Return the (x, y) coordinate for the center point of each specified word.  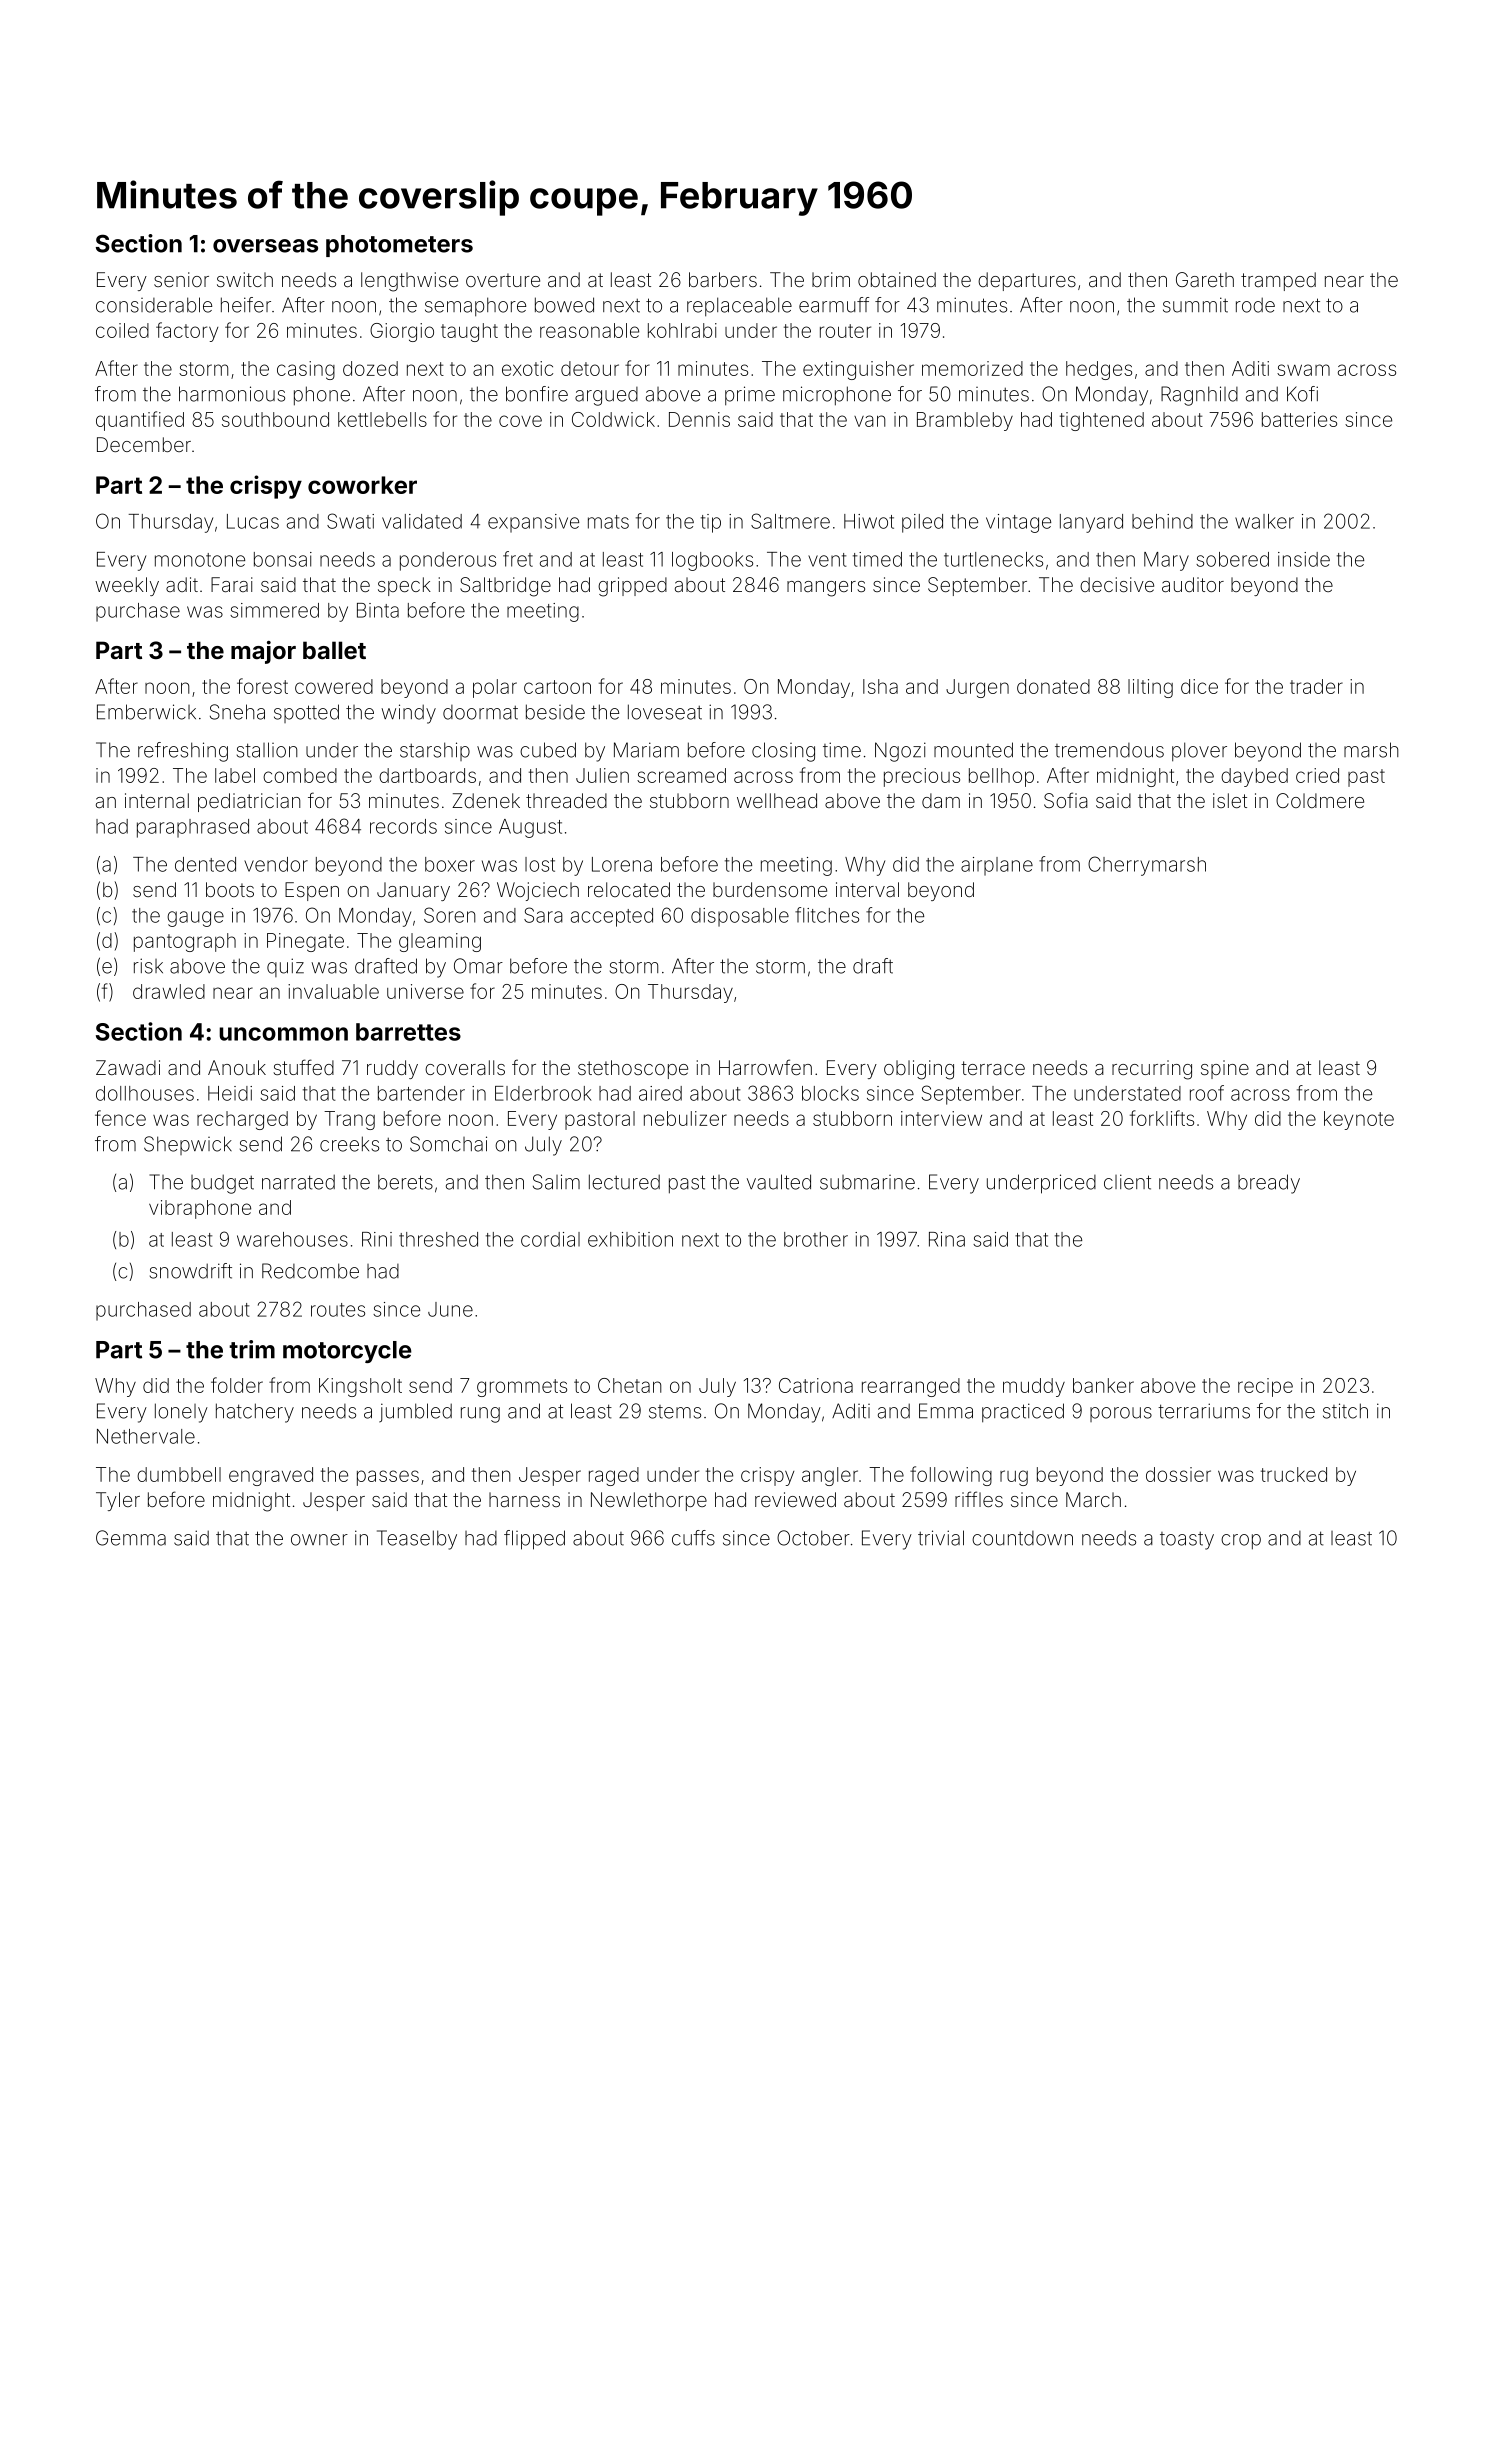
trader (1316, 686)
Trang (349, 1120)
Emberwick (146, 712)
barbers (723, 279)
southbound (275, 419)
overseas (265, 246)
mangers (826, 589)
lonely (181, 1413)
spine (1225, 1069)
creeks (349, 1144)
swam (1303, 370)
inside (1304, 559)
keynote (1359, 1120)
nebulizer (685, 1118)
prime (750, 395)
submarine (867, 1182)
